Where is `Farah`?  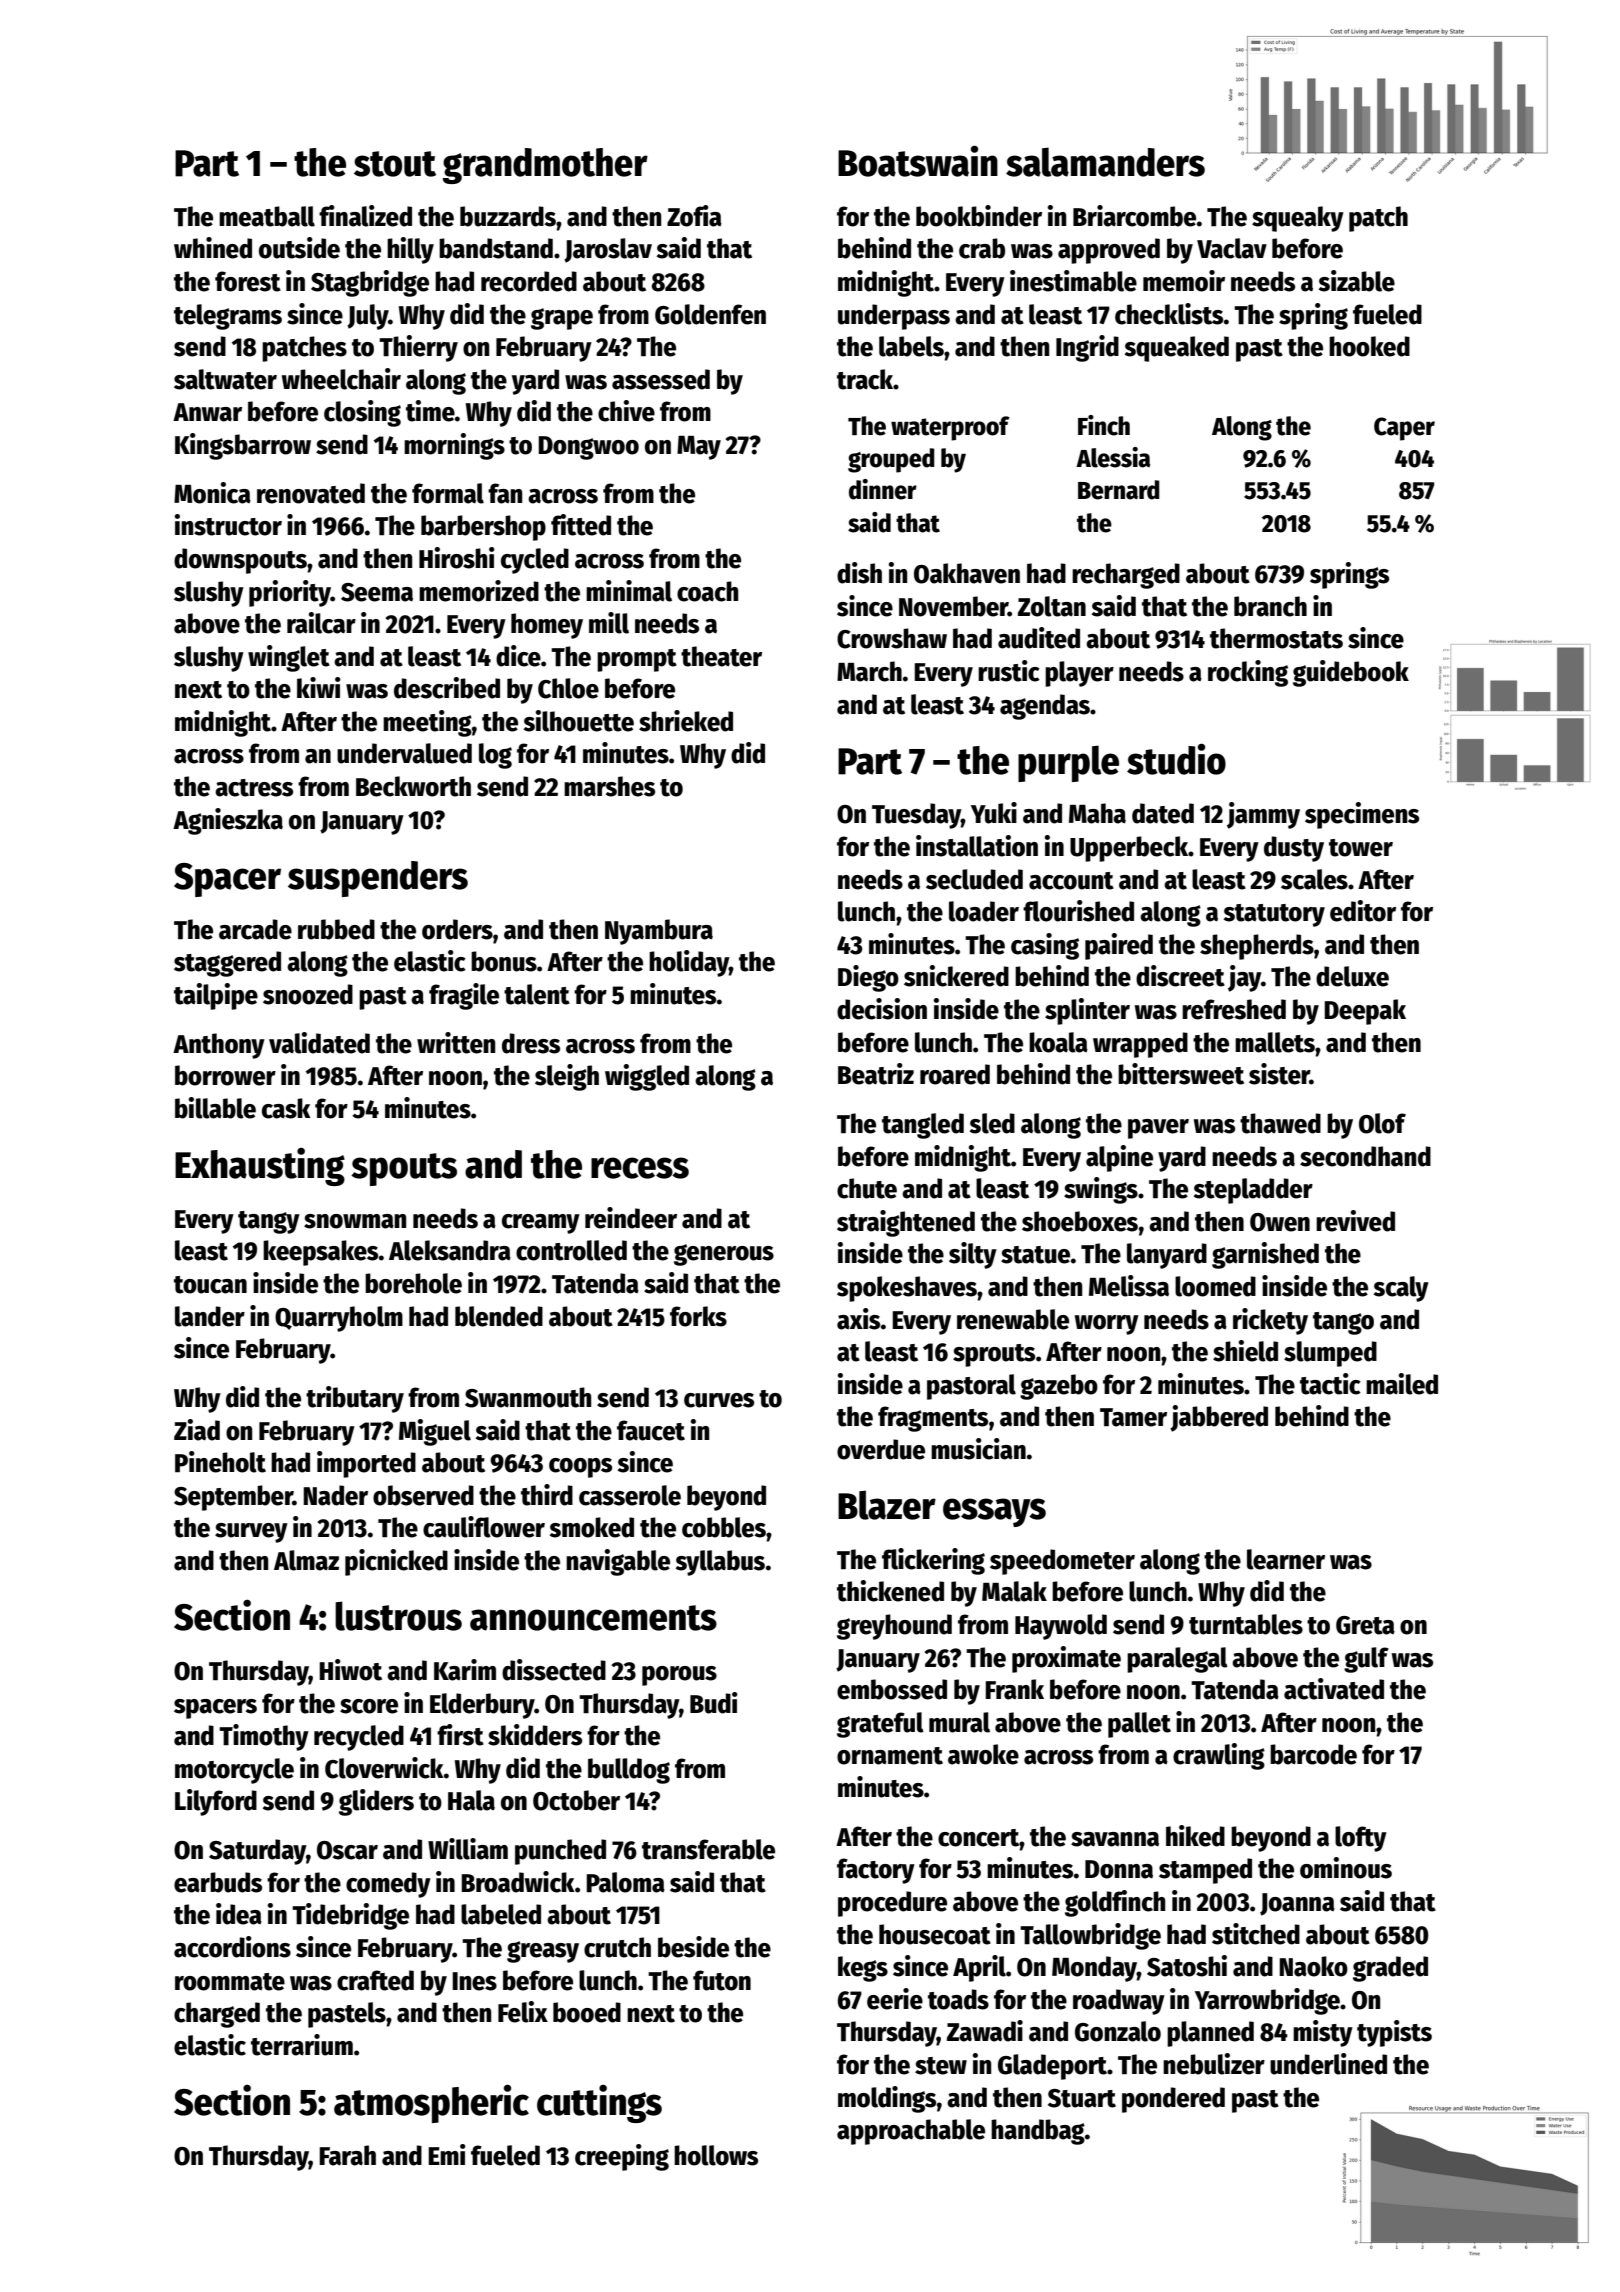
Farah is located at coordinates (347, 2155).
